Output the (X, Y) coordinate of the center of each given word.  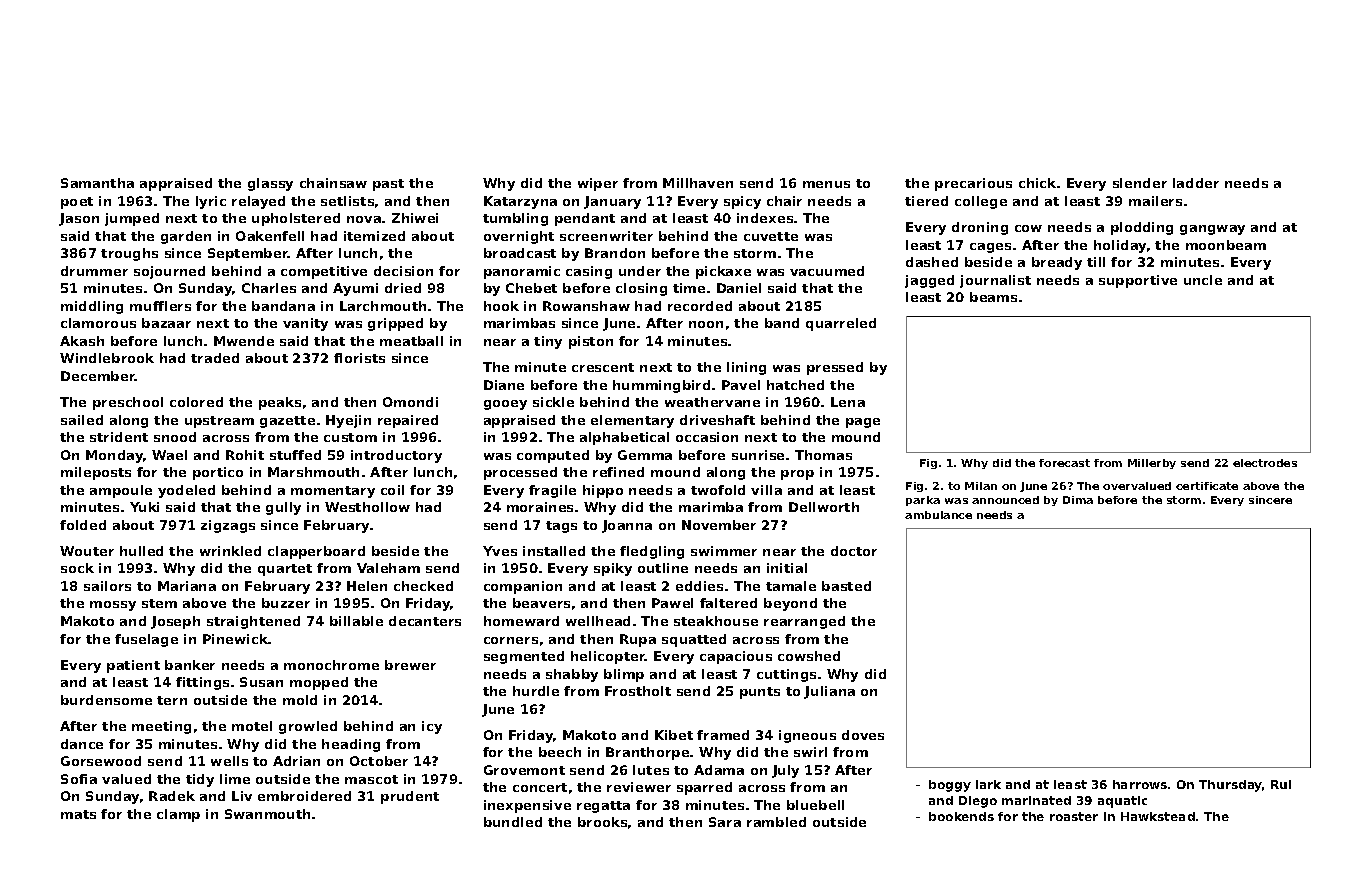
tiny (548, 342)
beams (993, 297)
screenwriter (606, 236)
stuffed (295, 455)
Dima (1078, 500)
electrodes (1265, 463)
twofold (718, 490)
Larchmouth (383, 306)
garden (186, 237)
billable (356, 621)
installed (554, 551)
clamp (178, 815)
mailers (1155, 201)
